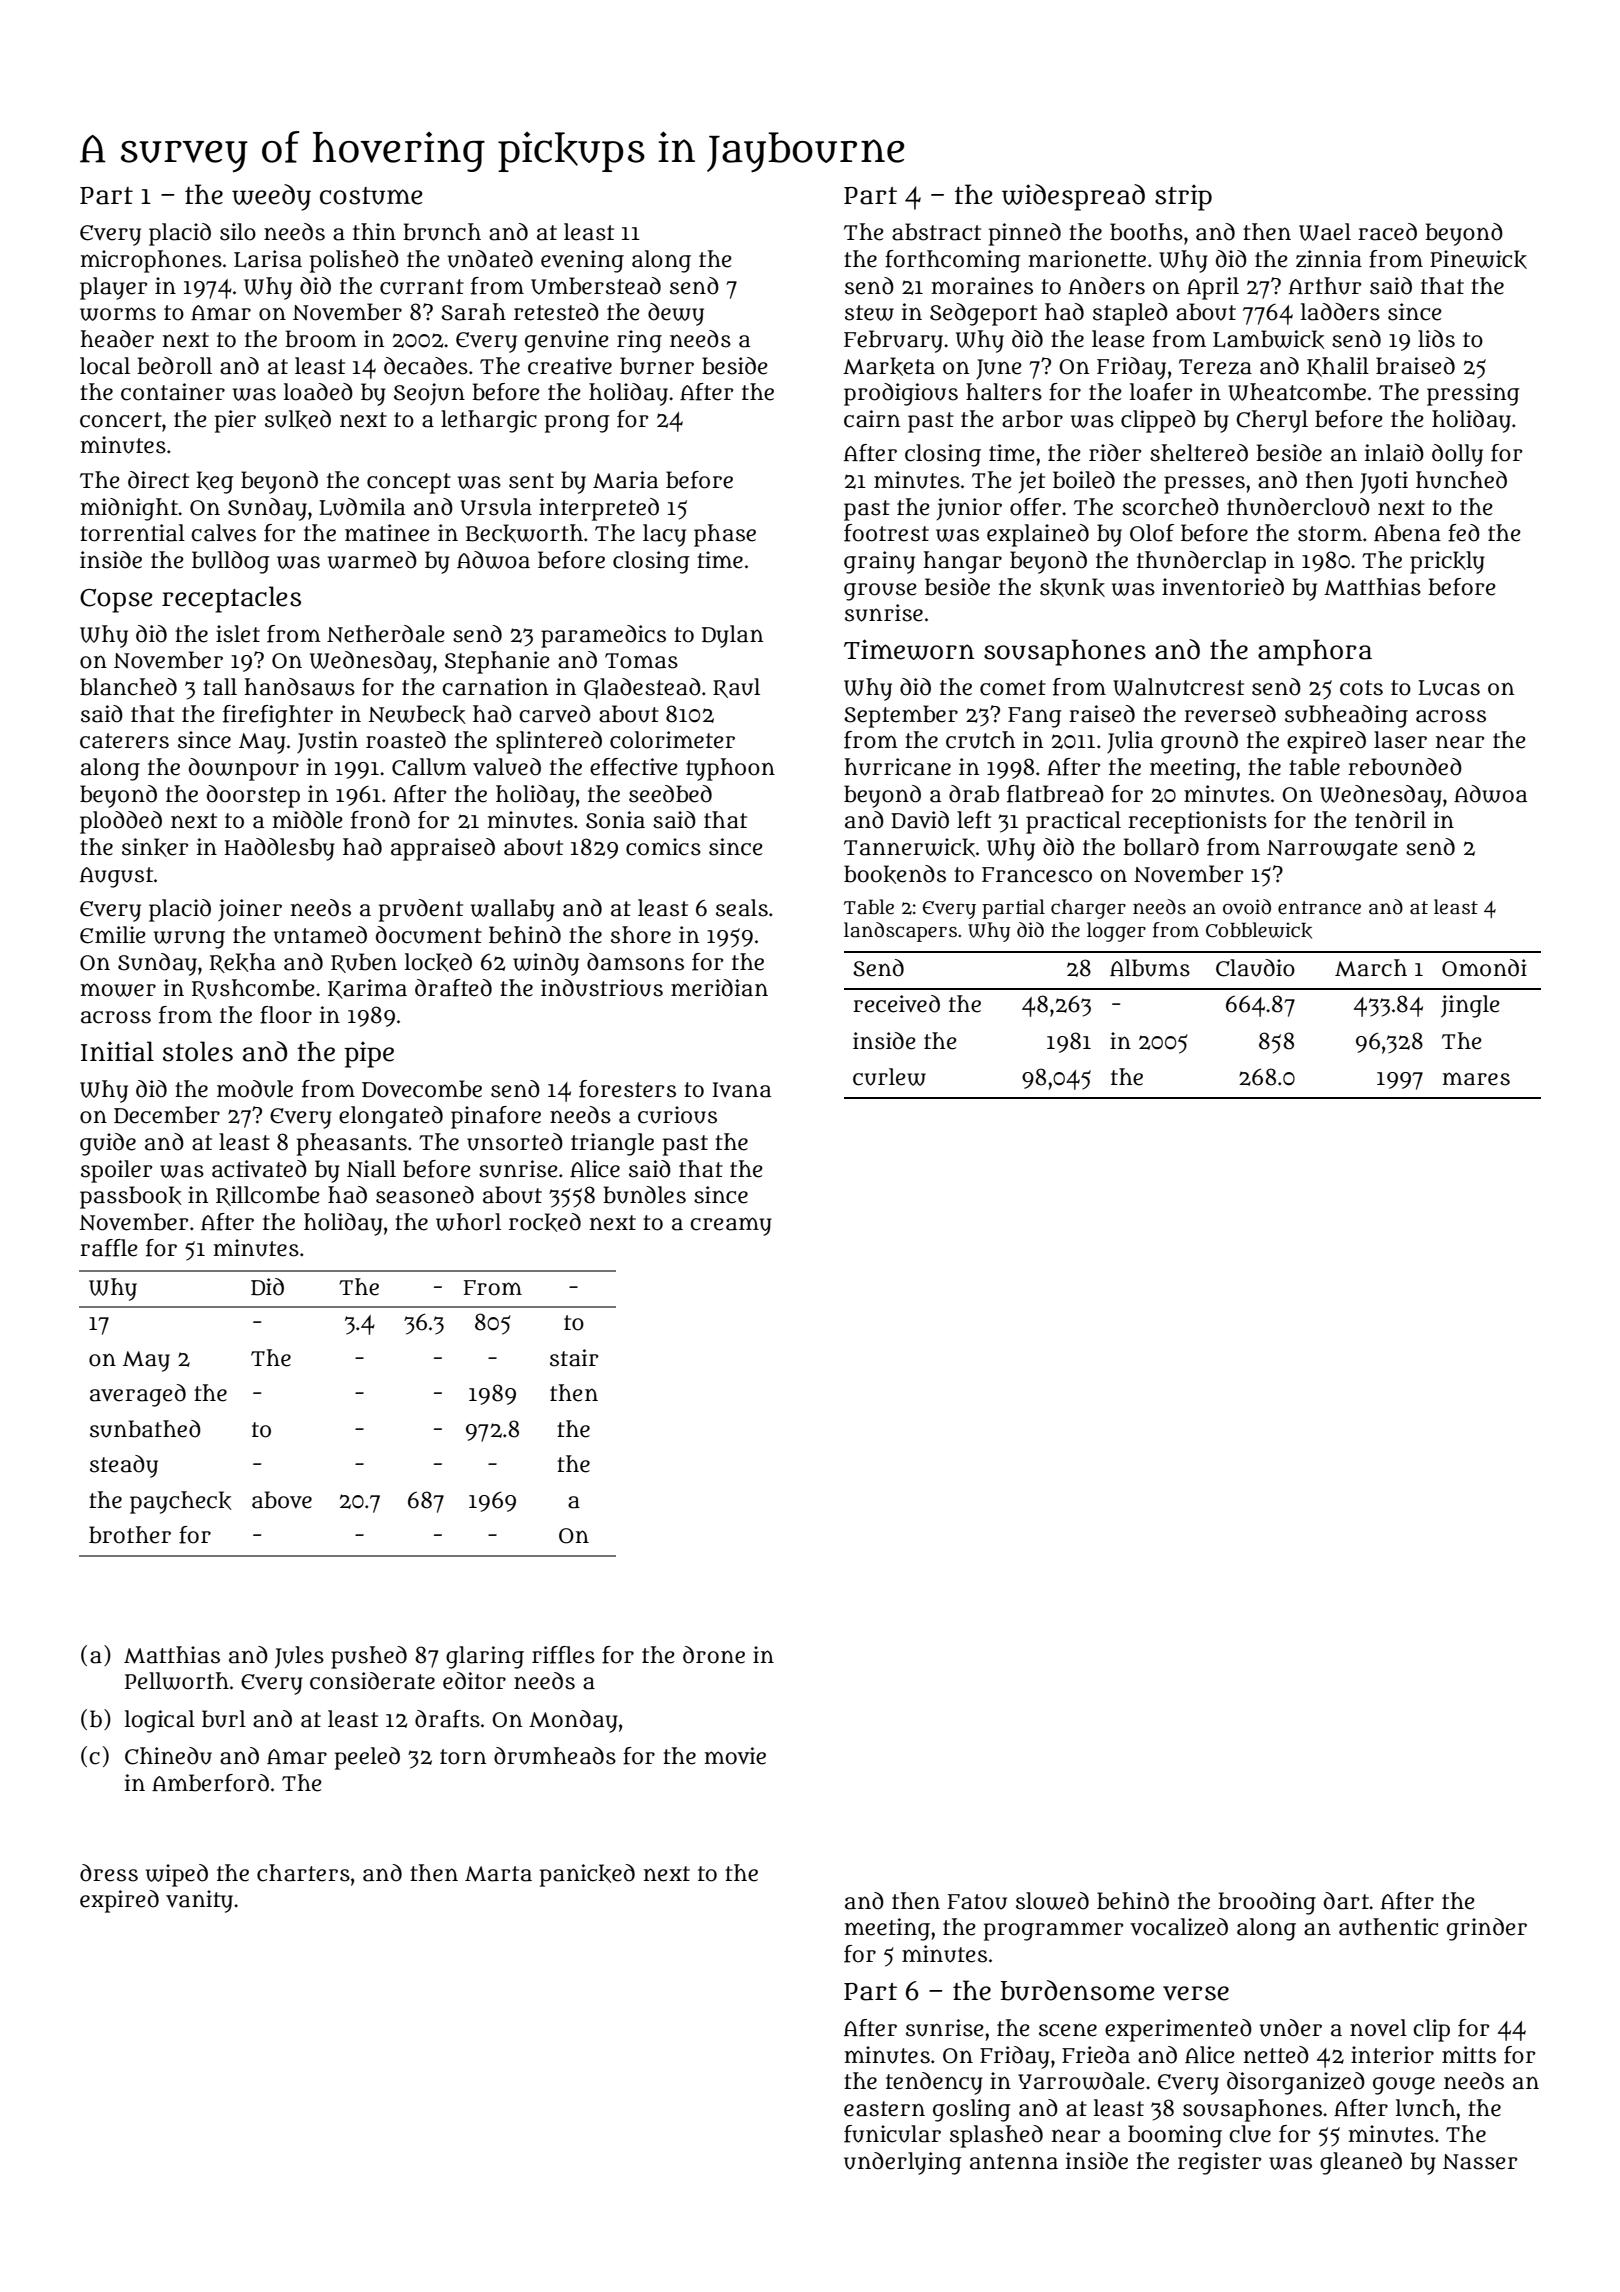  I want to click on stair, so click(574, 1358).
